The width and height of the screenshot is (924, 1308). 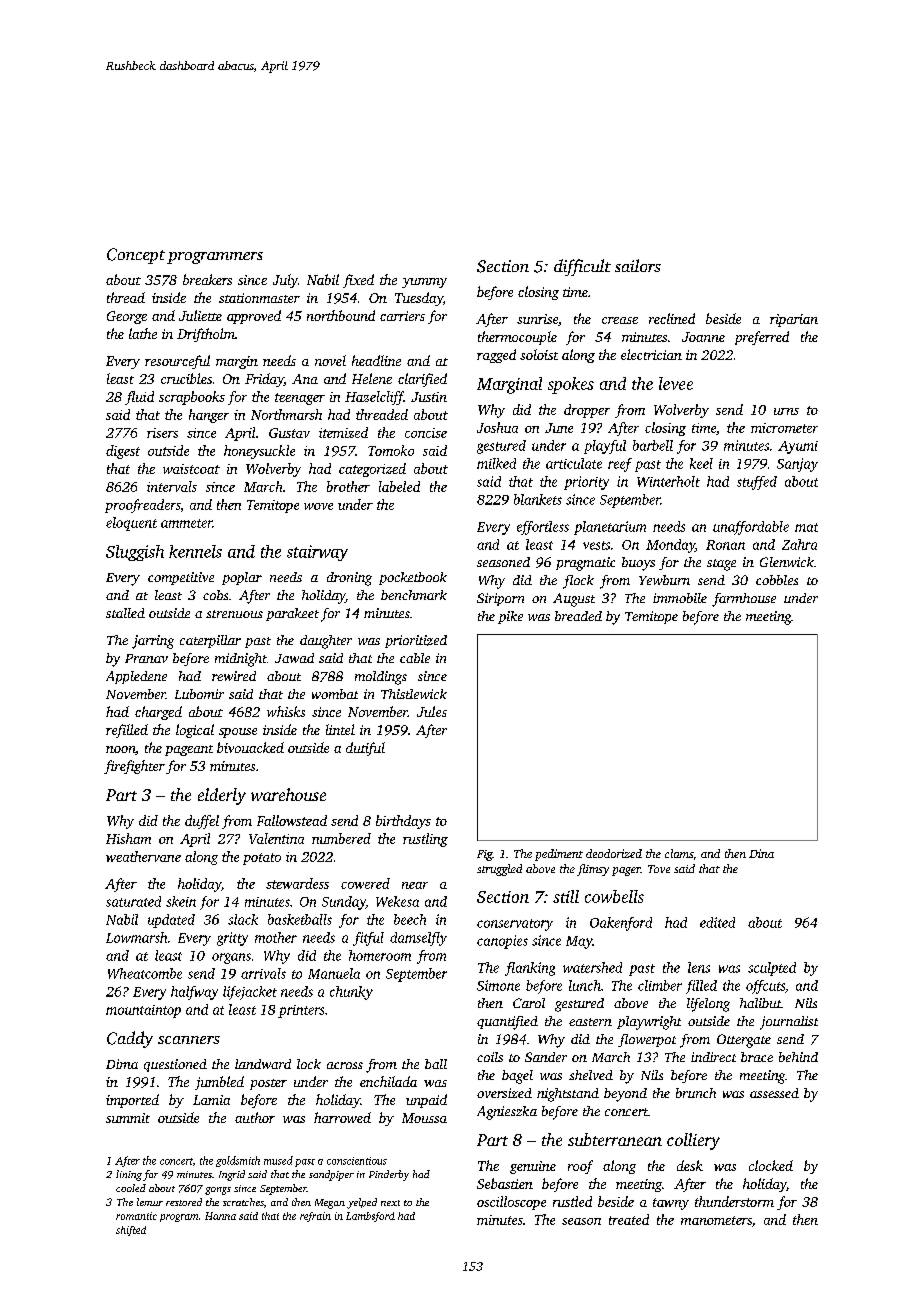 I want to click on labeled, so click(x=399, y=486).
